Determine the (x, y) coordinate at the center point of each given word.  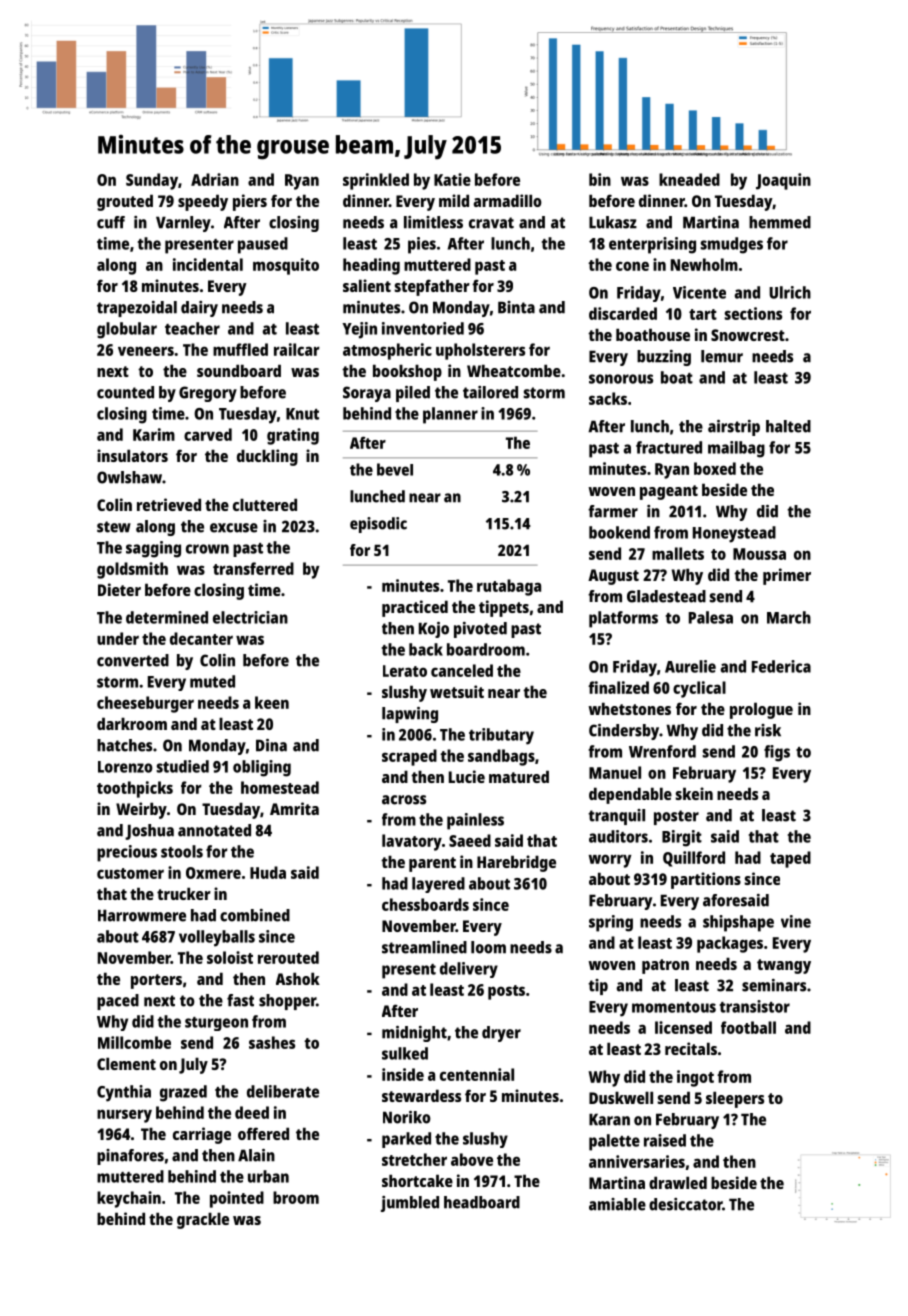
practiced (415, 608)
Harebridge (516, 863)
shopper (287, 1002)
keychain (129, 1199)
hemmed (780, 222)
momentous (674, 1007)
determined (167, 617)
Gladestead (666, 596)
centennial (477, 1074)
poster (676, 817)
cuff (111, 222)
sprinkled (376, 181)
